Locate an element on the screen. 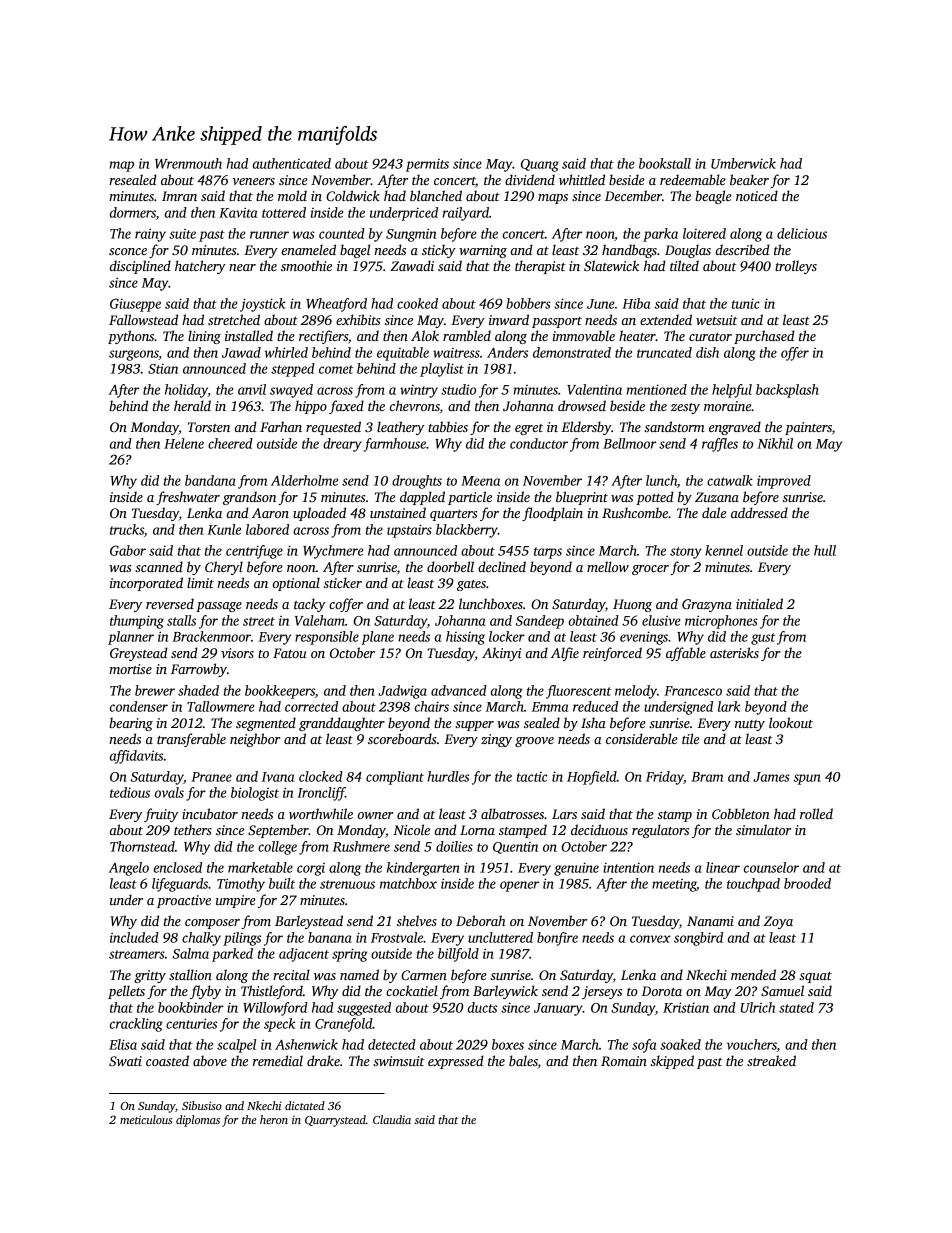 This screenshot has width=952, height=1233. tarps is located at coordinates (548, 553).
